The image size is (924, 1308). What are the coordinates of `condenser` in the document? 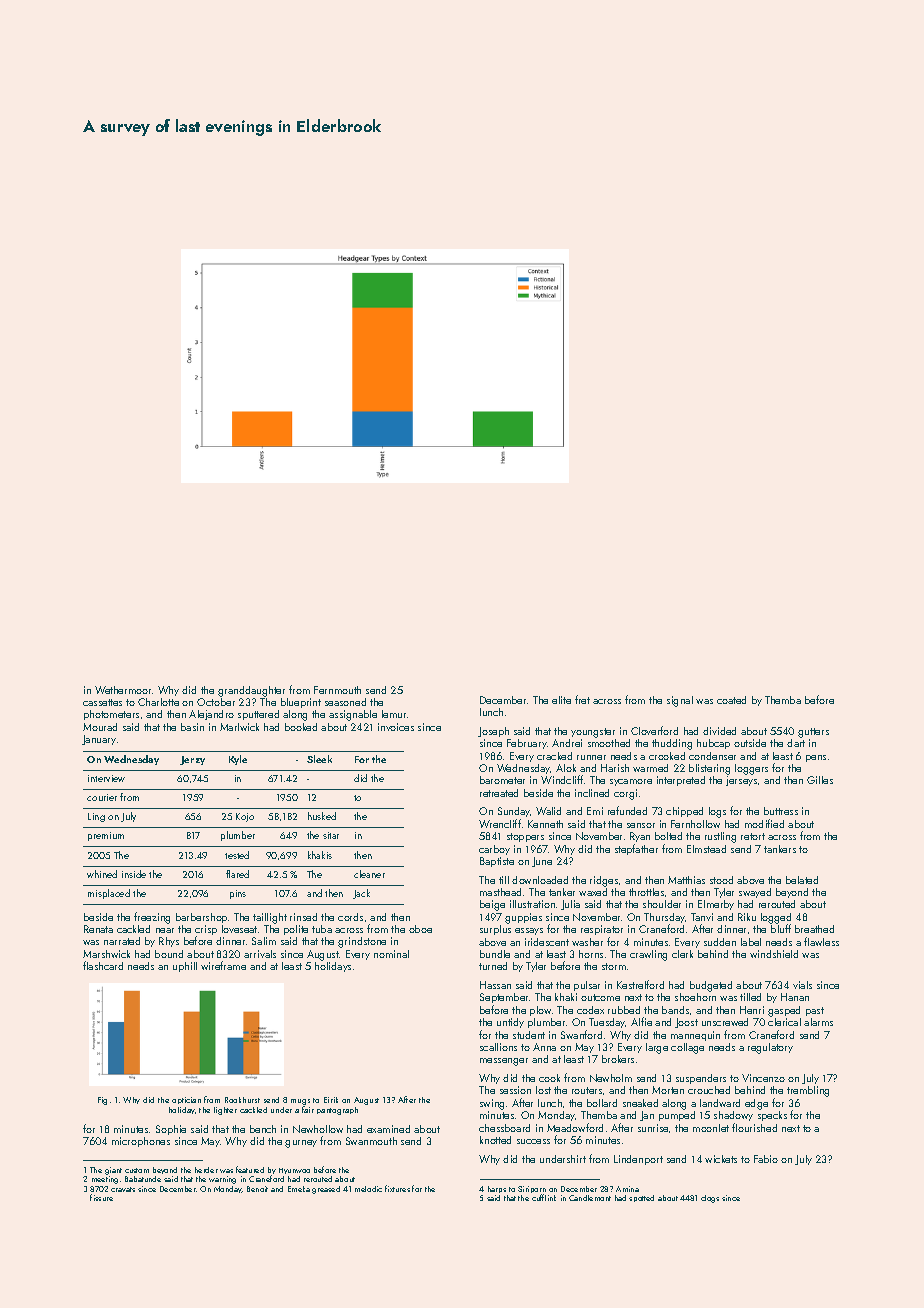 It's located at (712, 756).
